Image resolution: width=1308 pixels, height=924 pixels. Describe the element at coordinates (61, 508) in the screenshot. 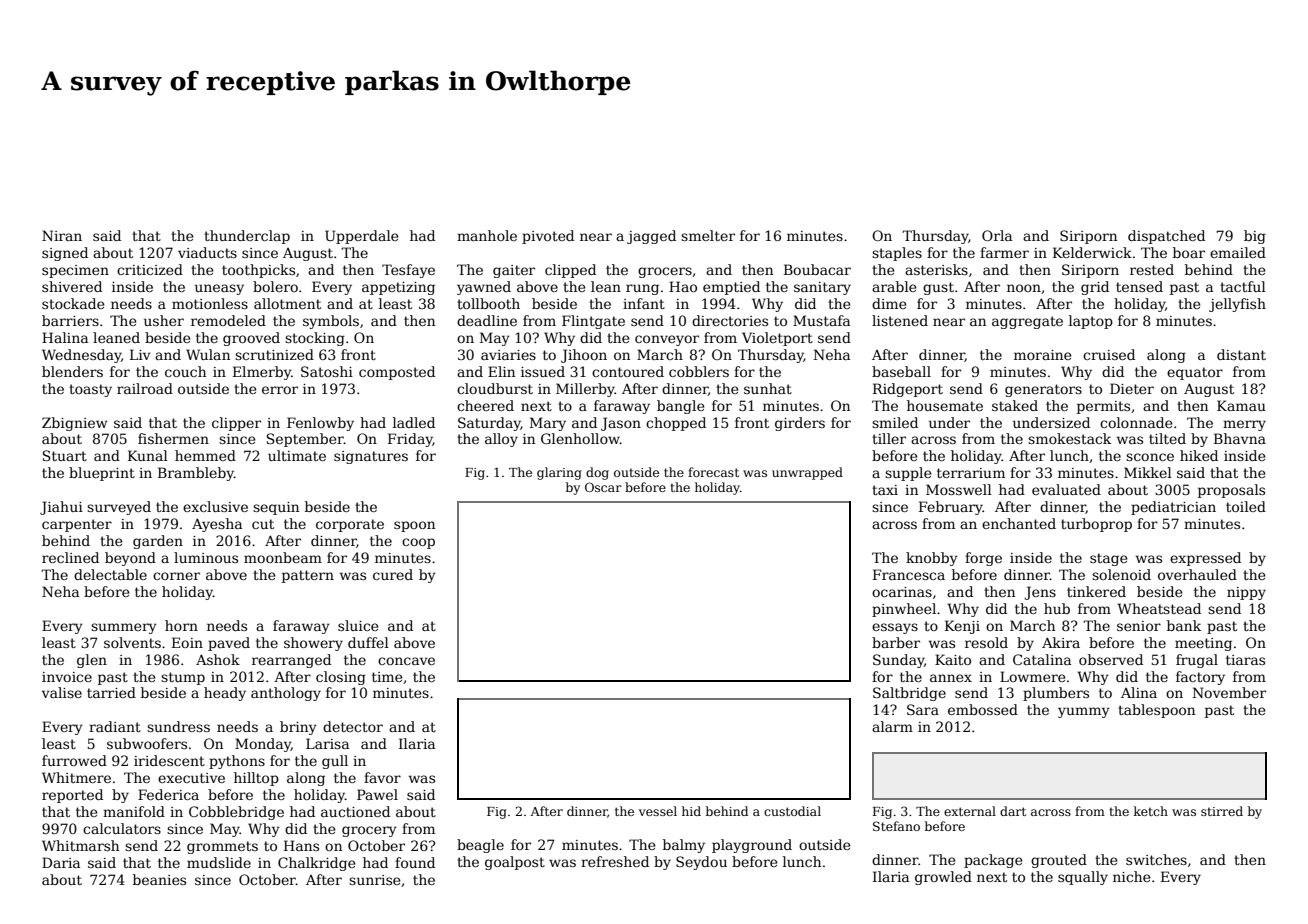

I see `Jiahui` at that location.
